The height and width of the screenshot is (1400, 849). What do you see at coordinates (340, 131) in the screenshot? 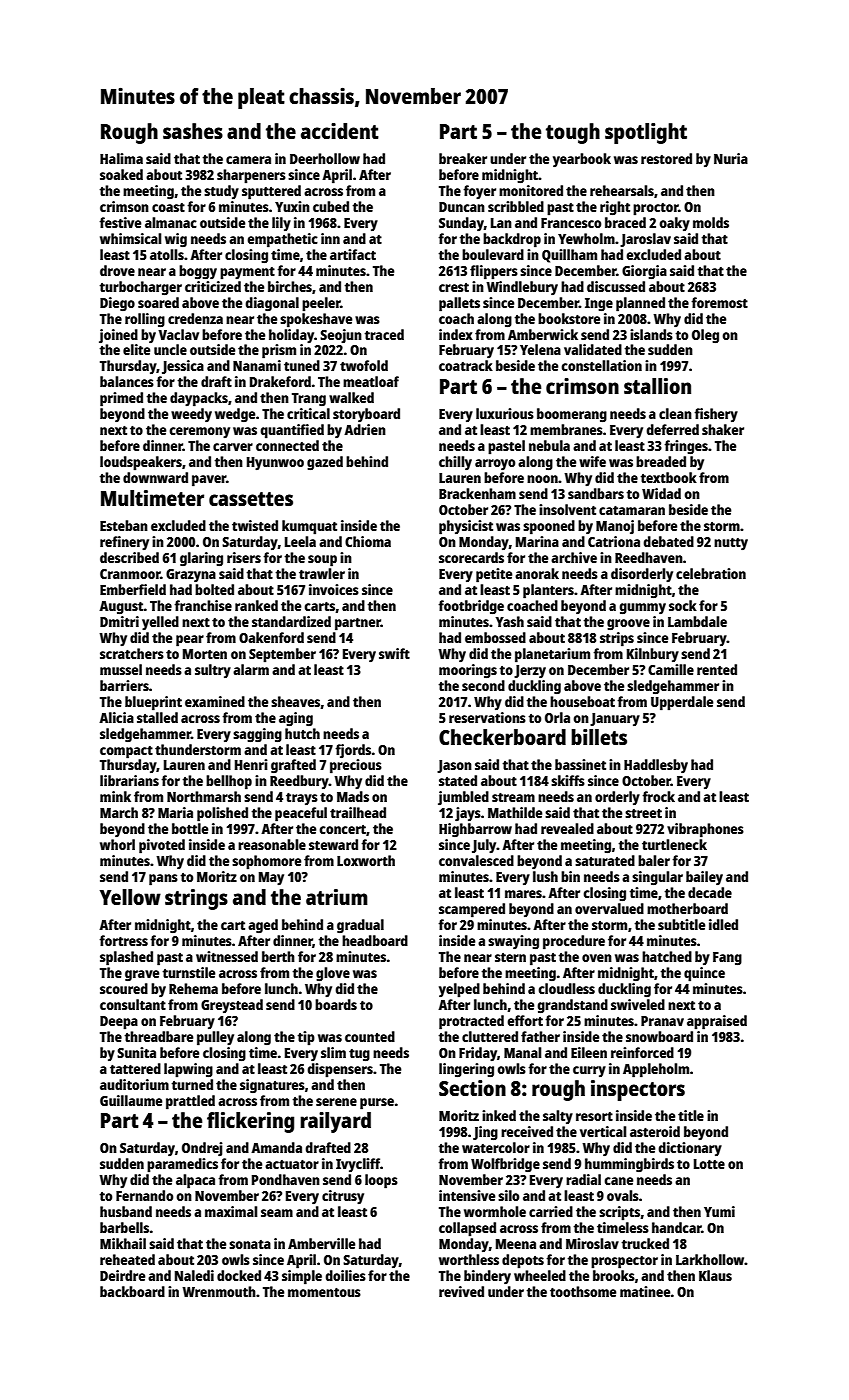
I see `accident` at bounding box center [340, 131].
